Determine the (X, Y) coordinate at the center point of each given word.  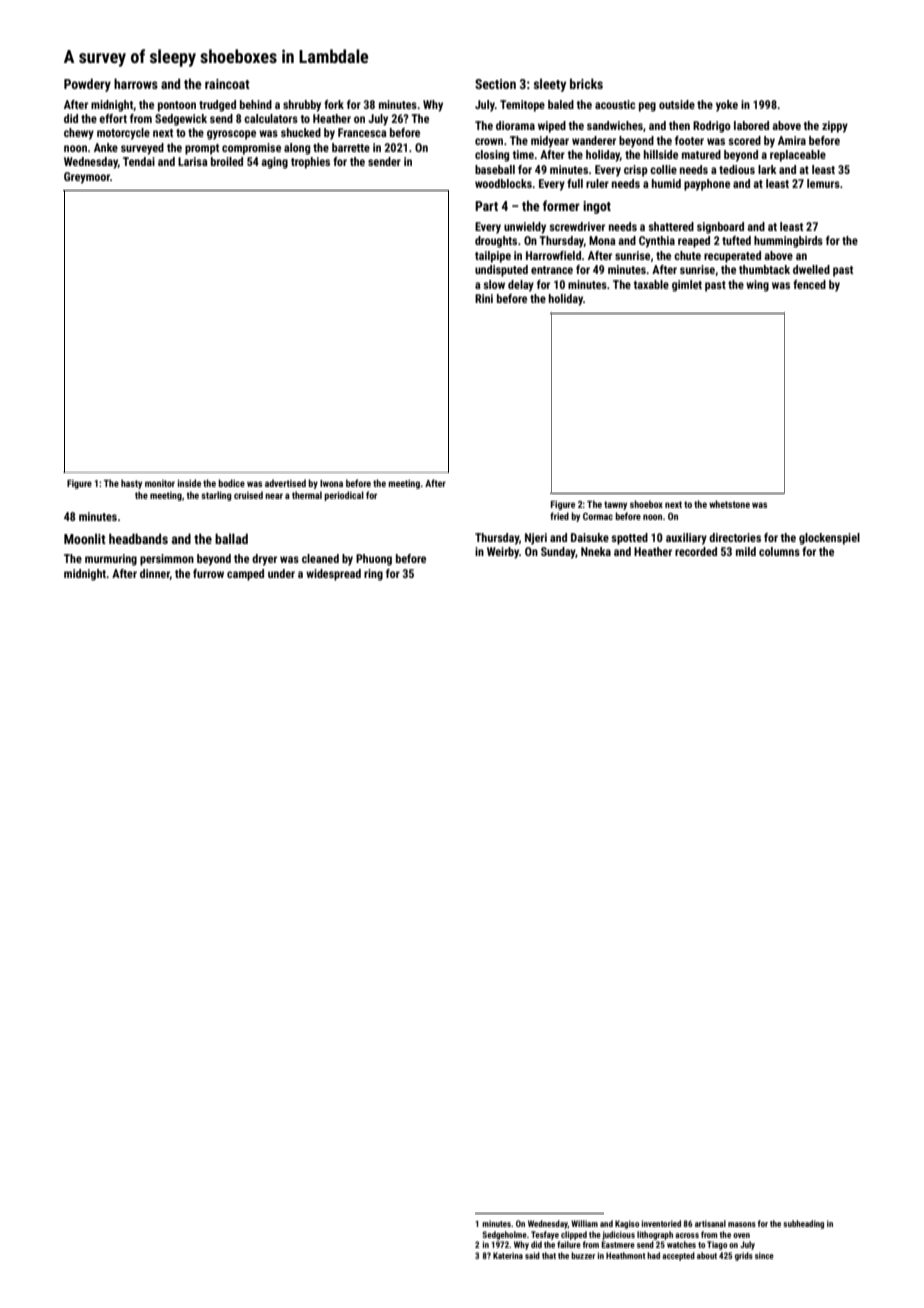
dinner (155, 574)
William (584, 1223)
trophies (310, 163)
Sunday (558, 553)
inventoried (661, 1223)
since (764, 1255)
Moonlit (85, 538)
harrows (136, 83)
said (532, 1255)
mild (746, 551)
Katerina (508, 1255)
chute (687, 255)
